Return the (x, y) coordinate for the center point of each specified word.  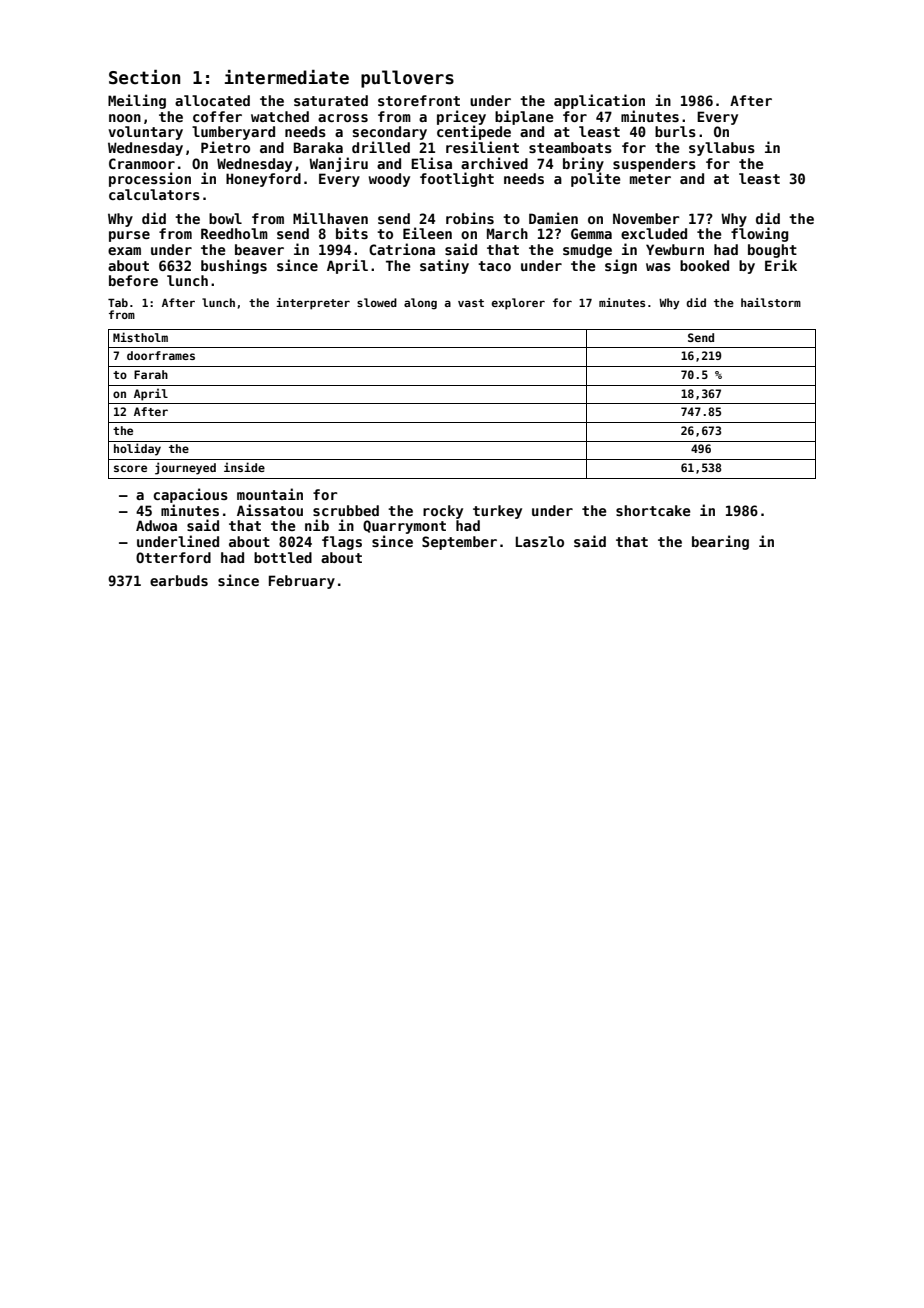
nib (317, 525)
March (507, 233)
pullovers (407, 79)
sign (621, 266)
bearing (720, 542)
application (599, 101)
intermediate (287, 77)
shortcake (653, 510)
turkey (497, 512)
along (420, 304)
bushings (234, 266)
